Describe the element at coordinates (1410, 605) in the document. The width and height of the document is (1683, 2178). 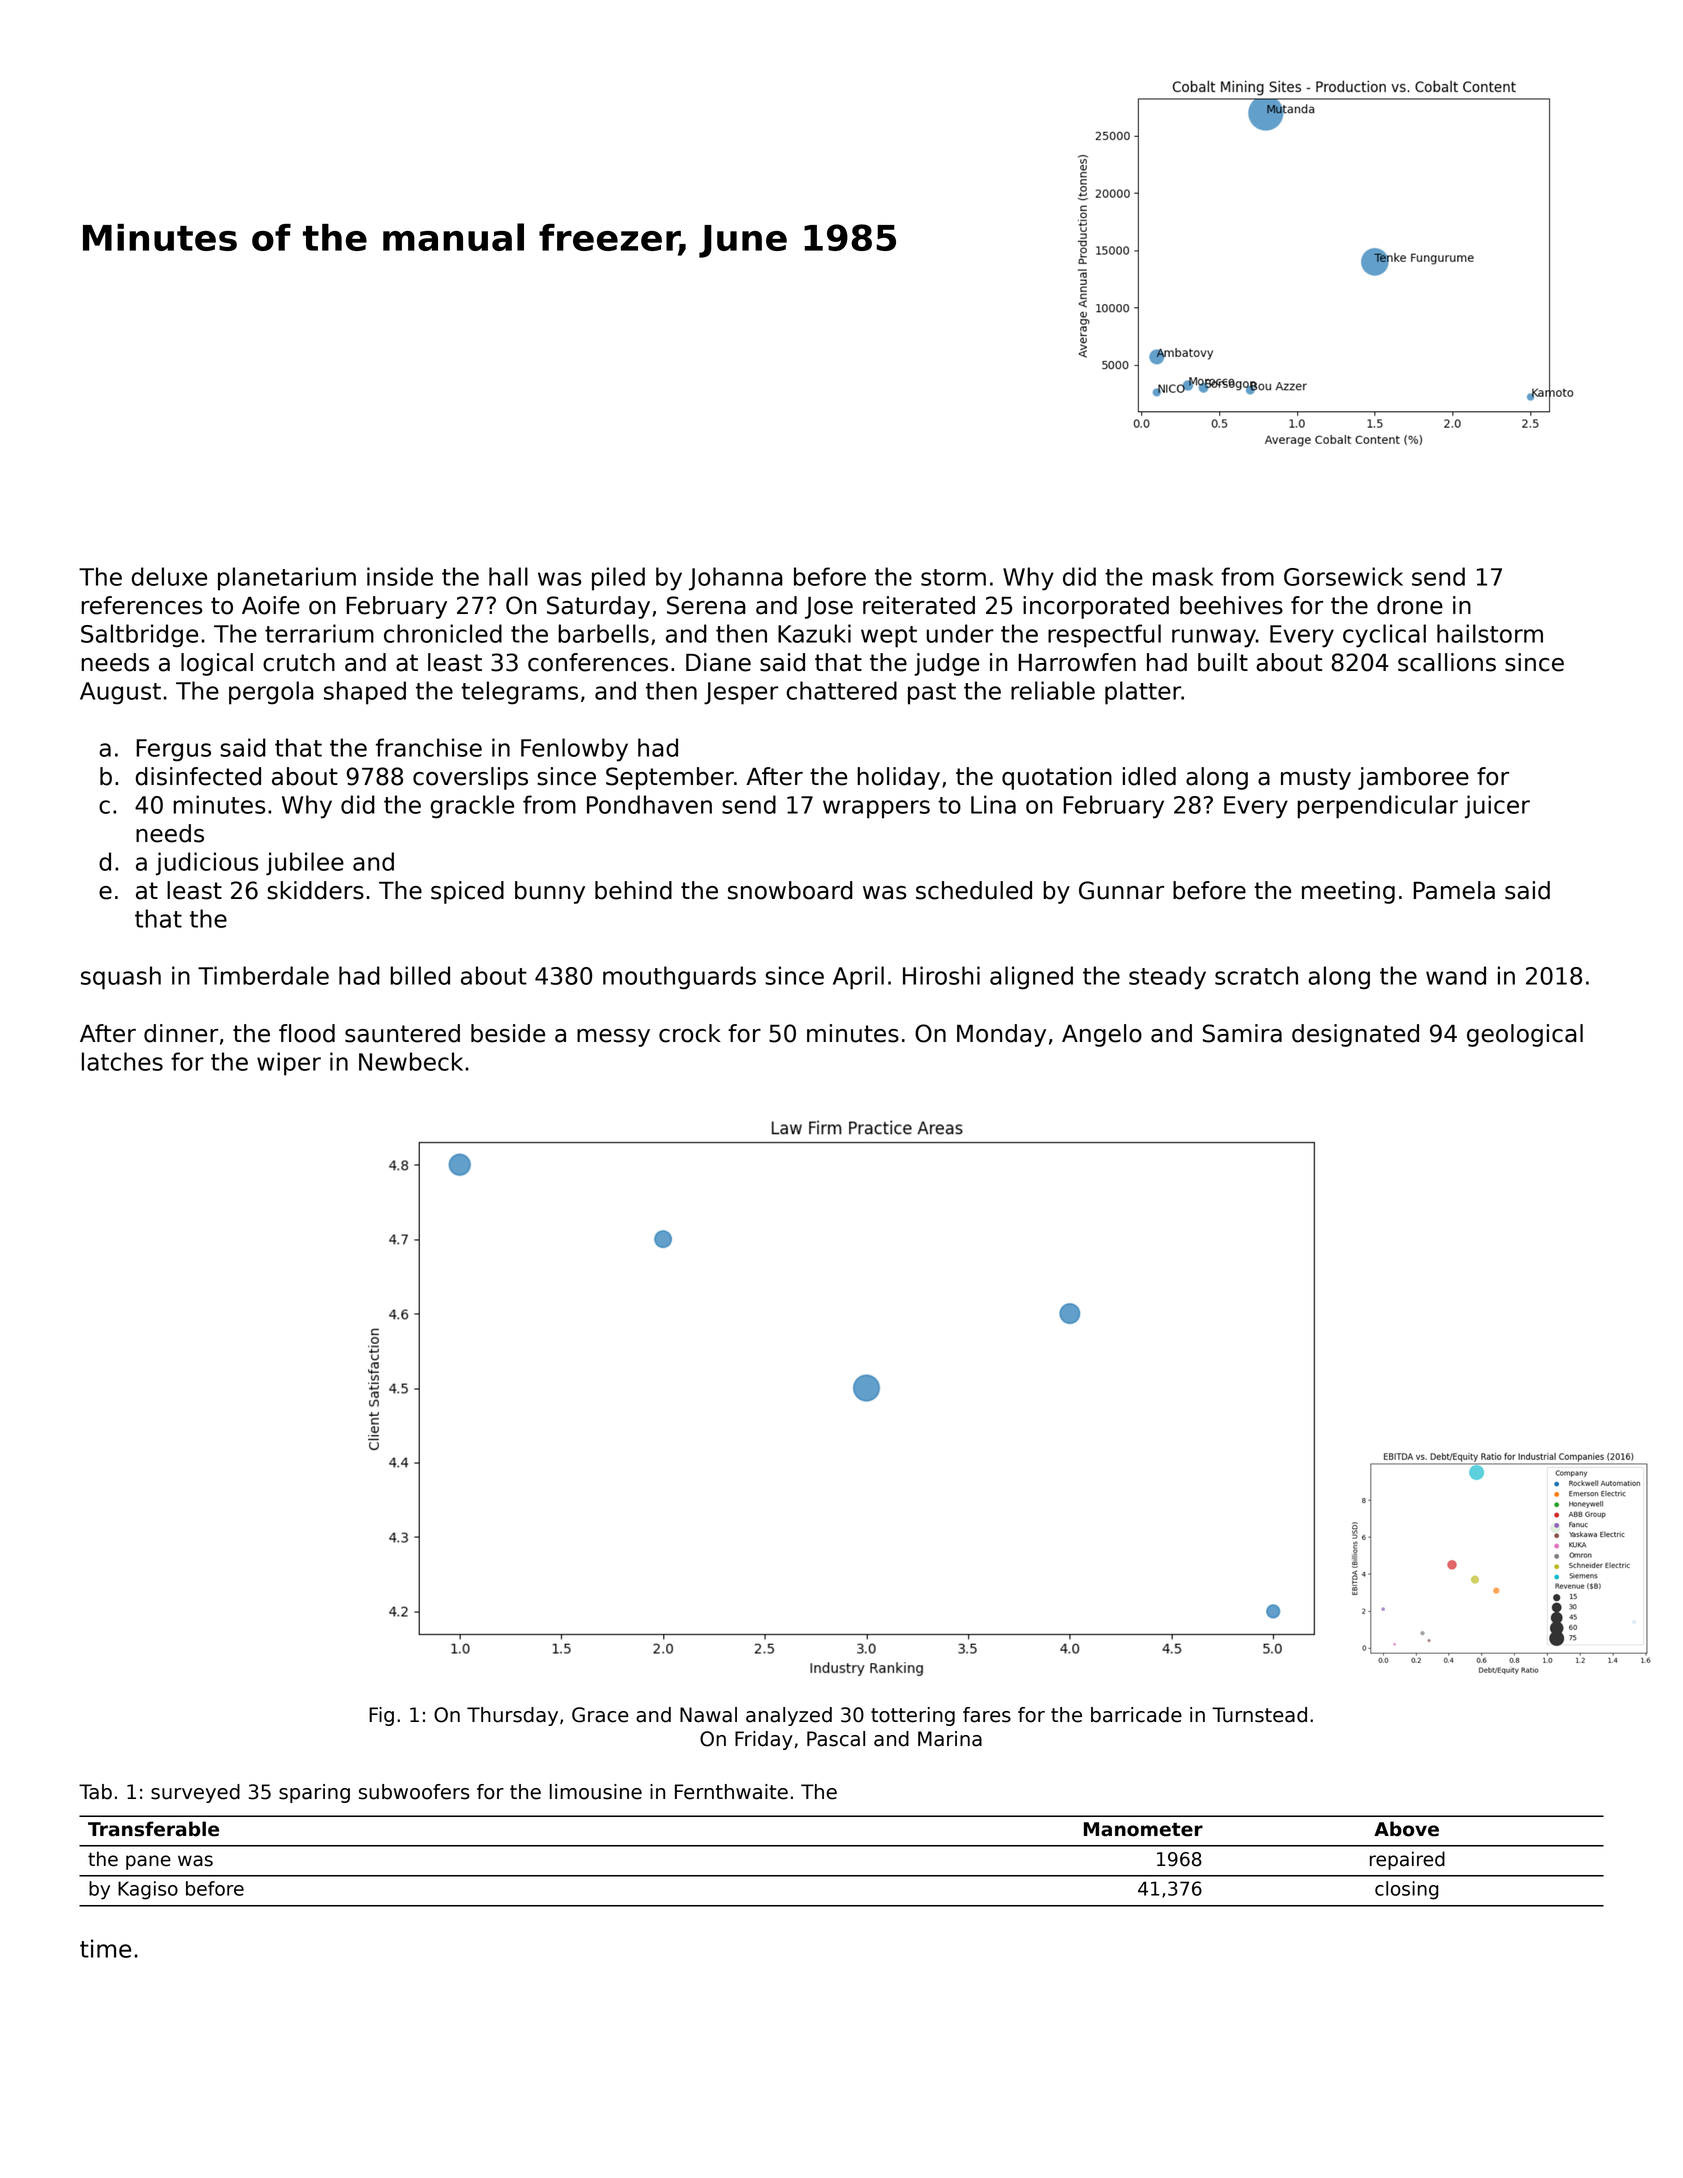
I see `drone` at that location.
